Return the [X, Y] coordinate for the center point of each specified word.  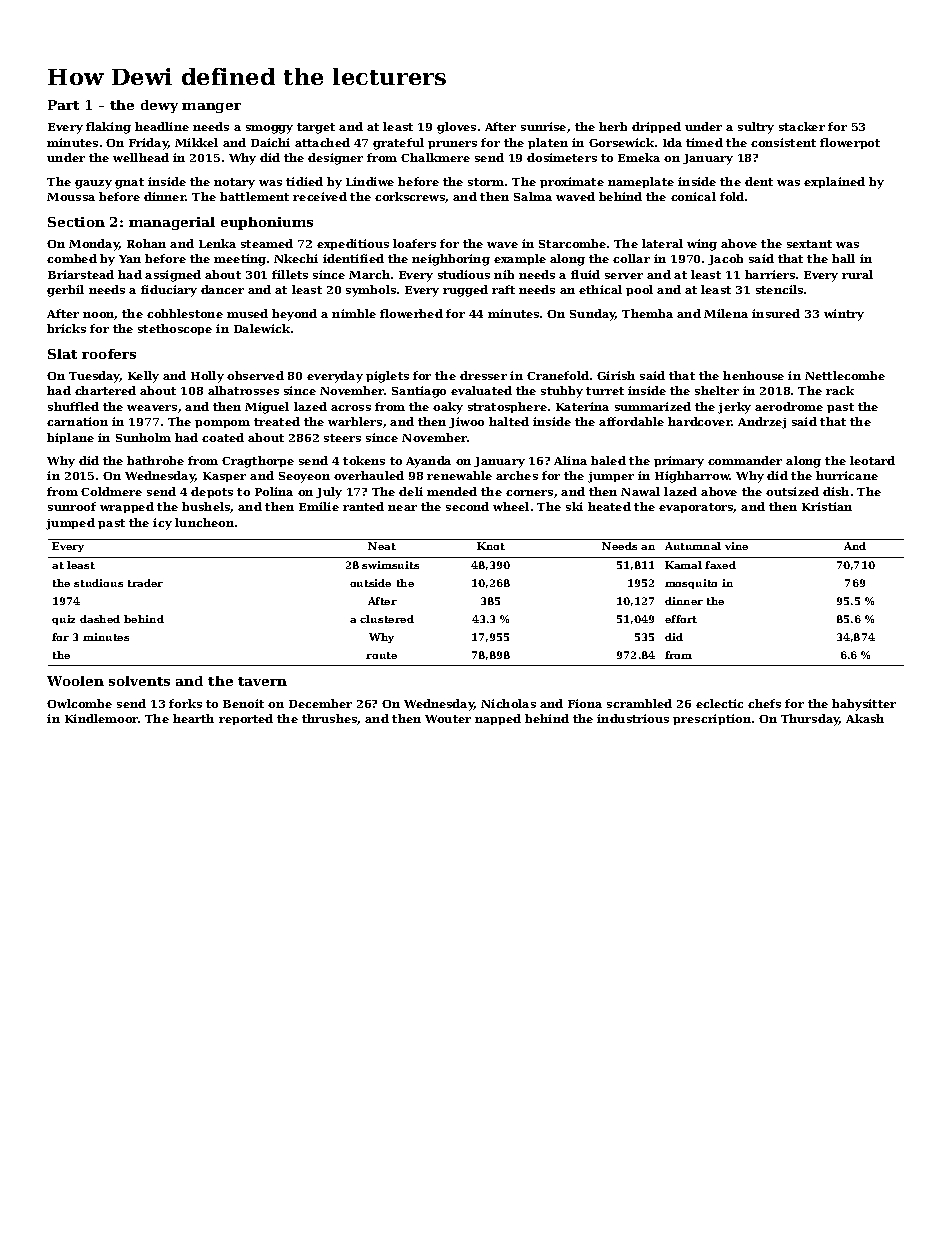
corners [529, 493]
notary [234, 183]
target [316, 128]
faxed [720, 565]
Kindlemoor [102, 718]
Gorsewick [621, 142]
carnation [77, 421]
